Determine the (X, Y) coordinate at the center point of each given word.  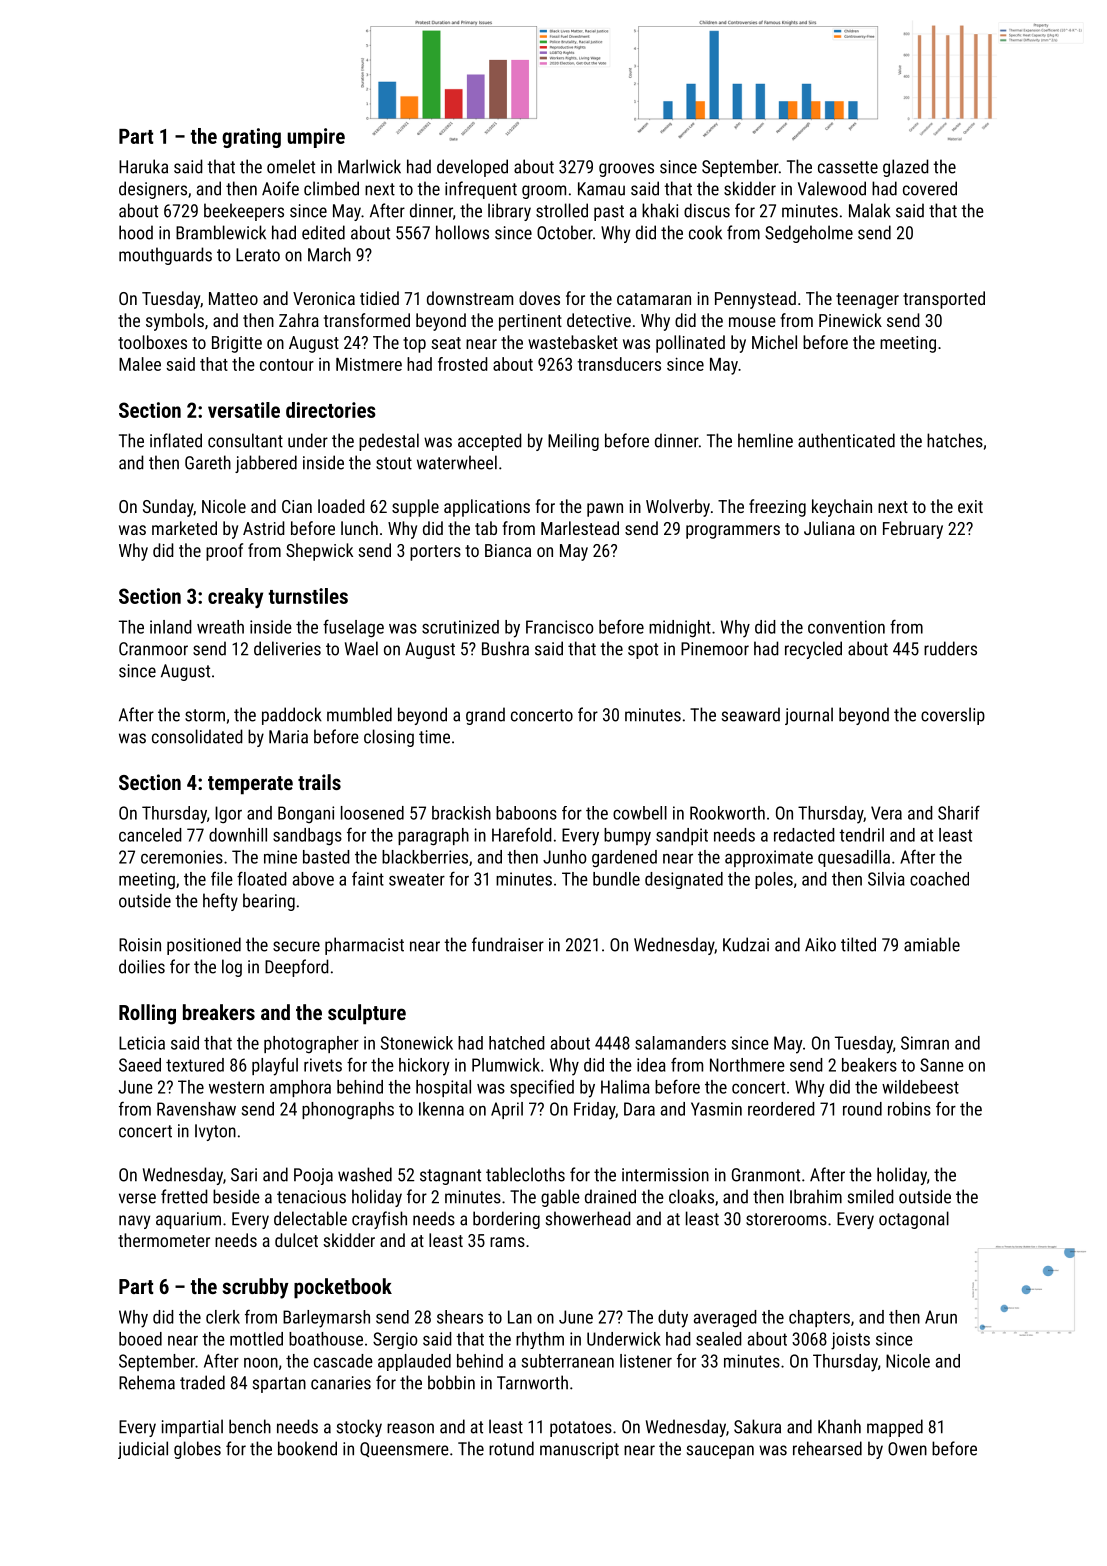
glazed (906, 168)
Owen (907, 1449)
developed (472, 168)
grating (251, 138)
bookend (307, 1448)
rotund (511, 1448)
